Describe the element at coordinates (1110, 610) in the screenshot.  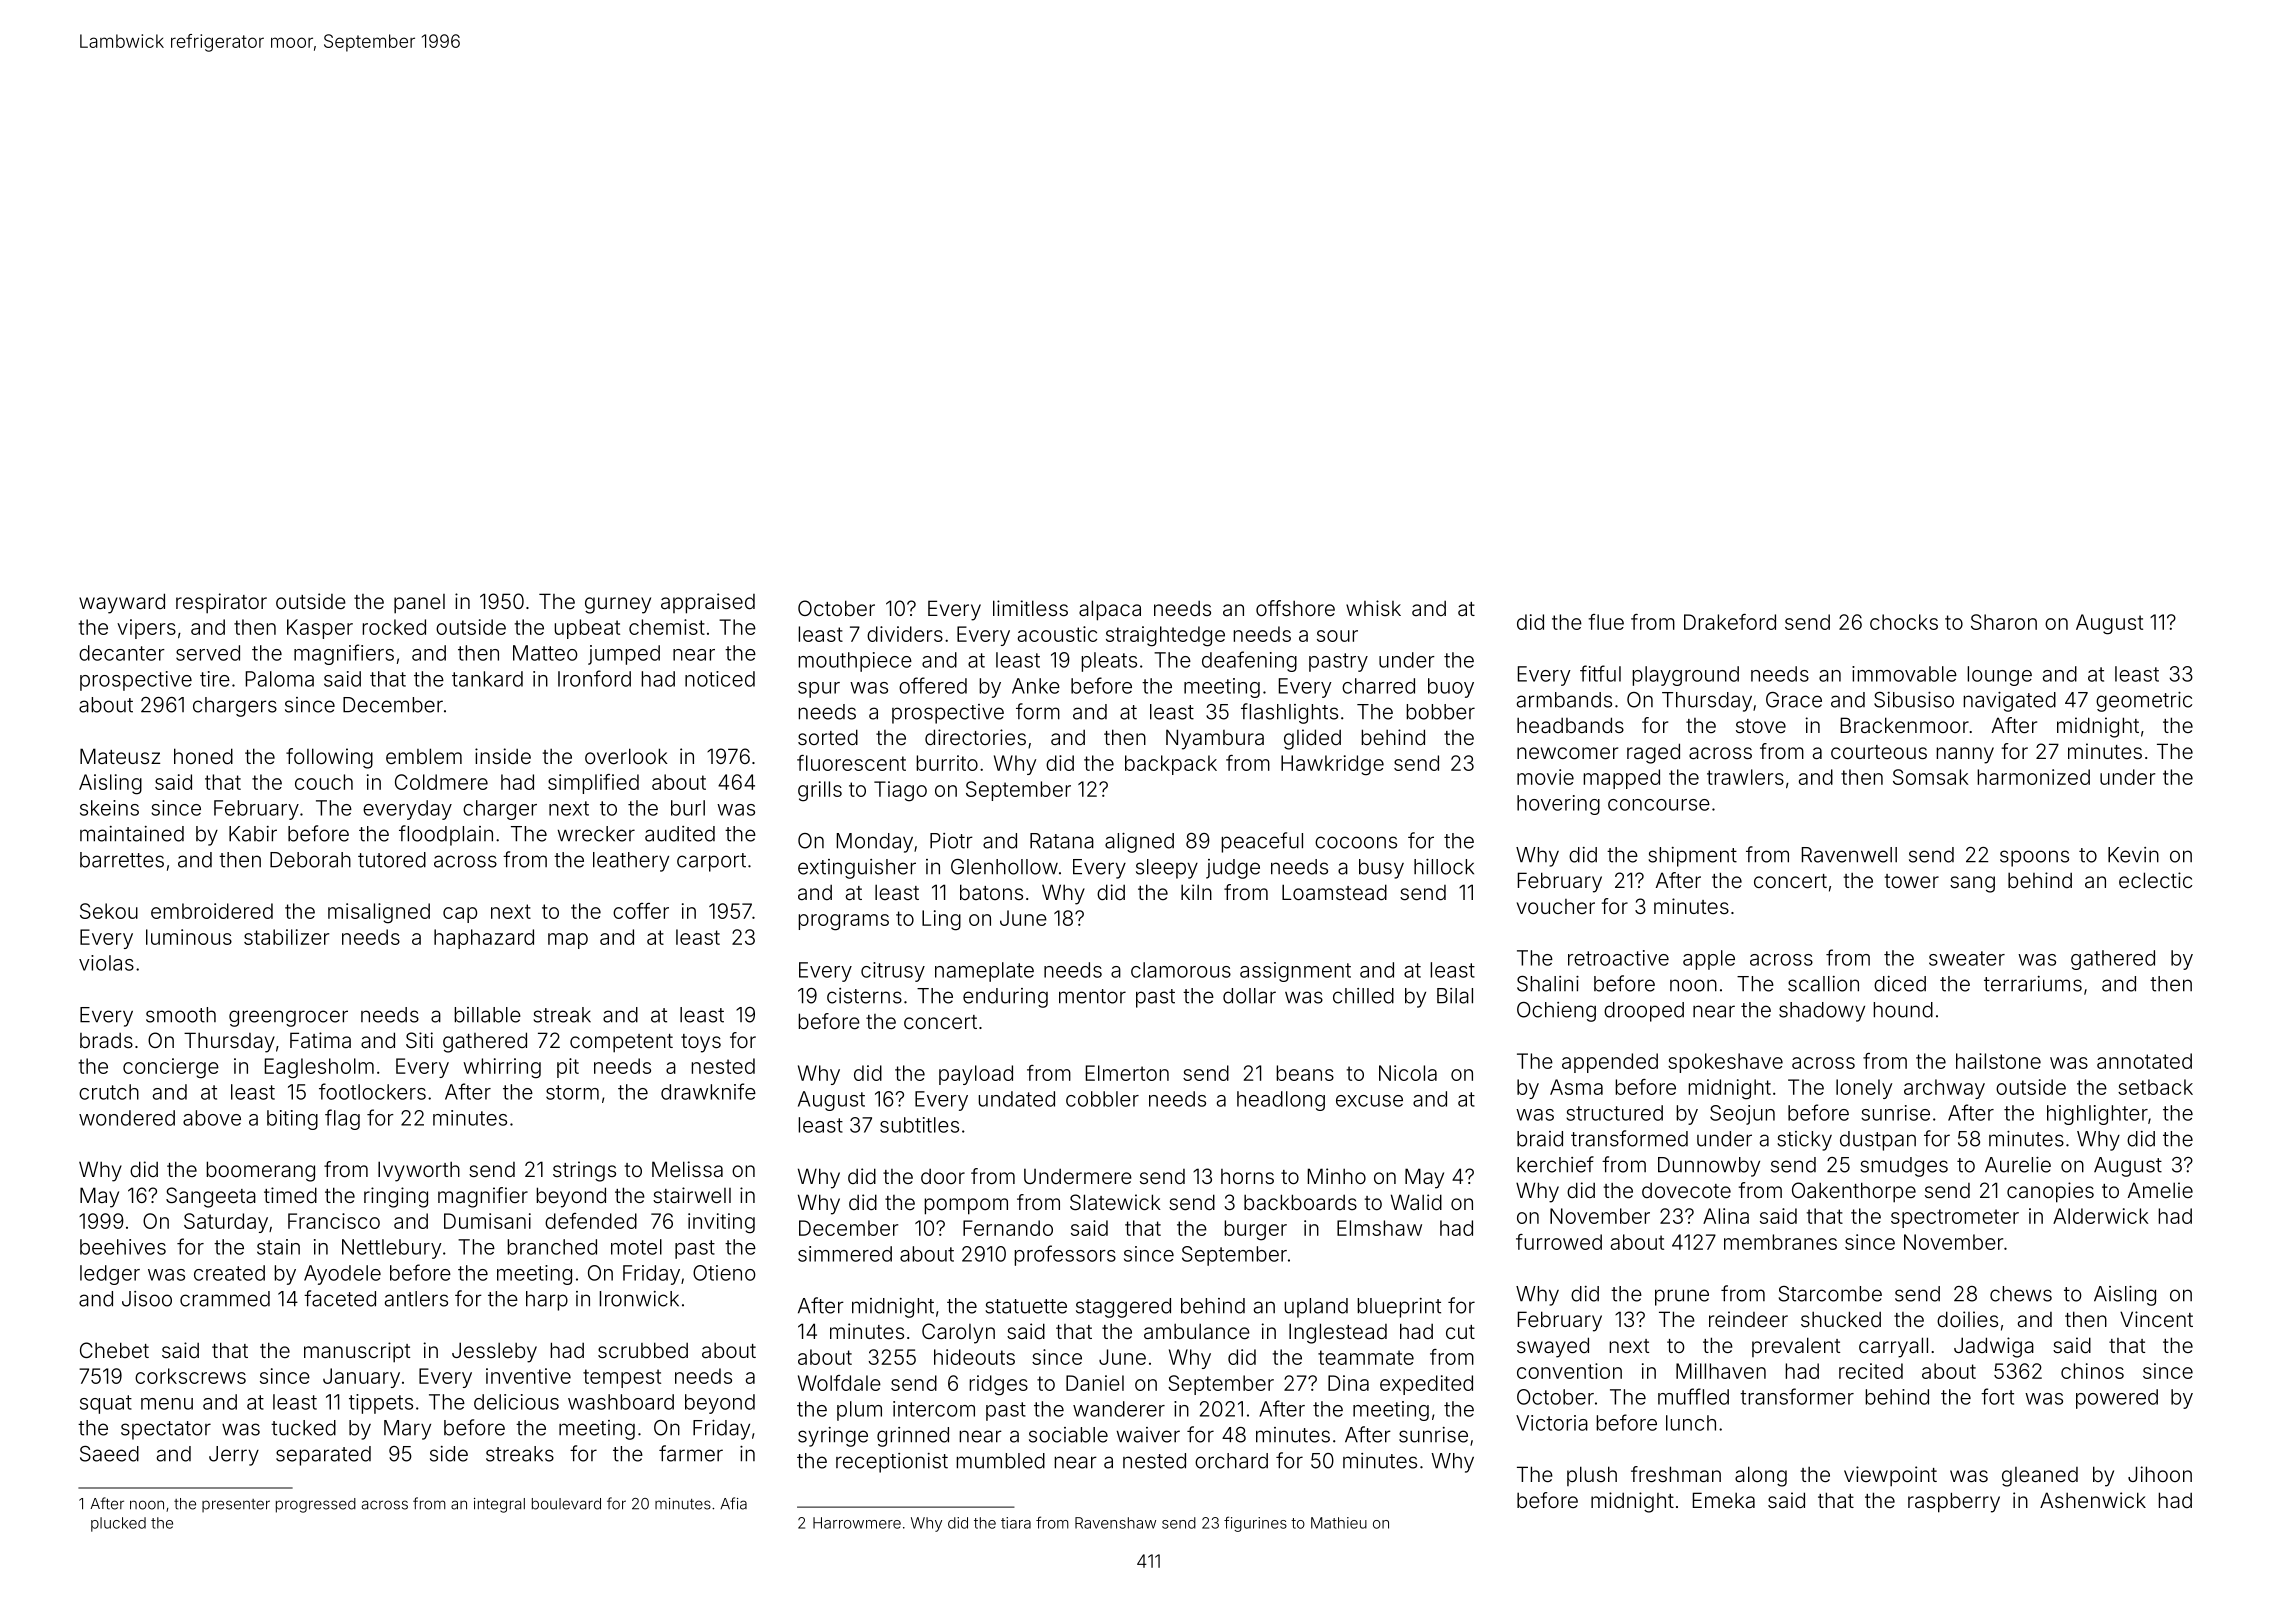
I see `alpaca` at that location.
